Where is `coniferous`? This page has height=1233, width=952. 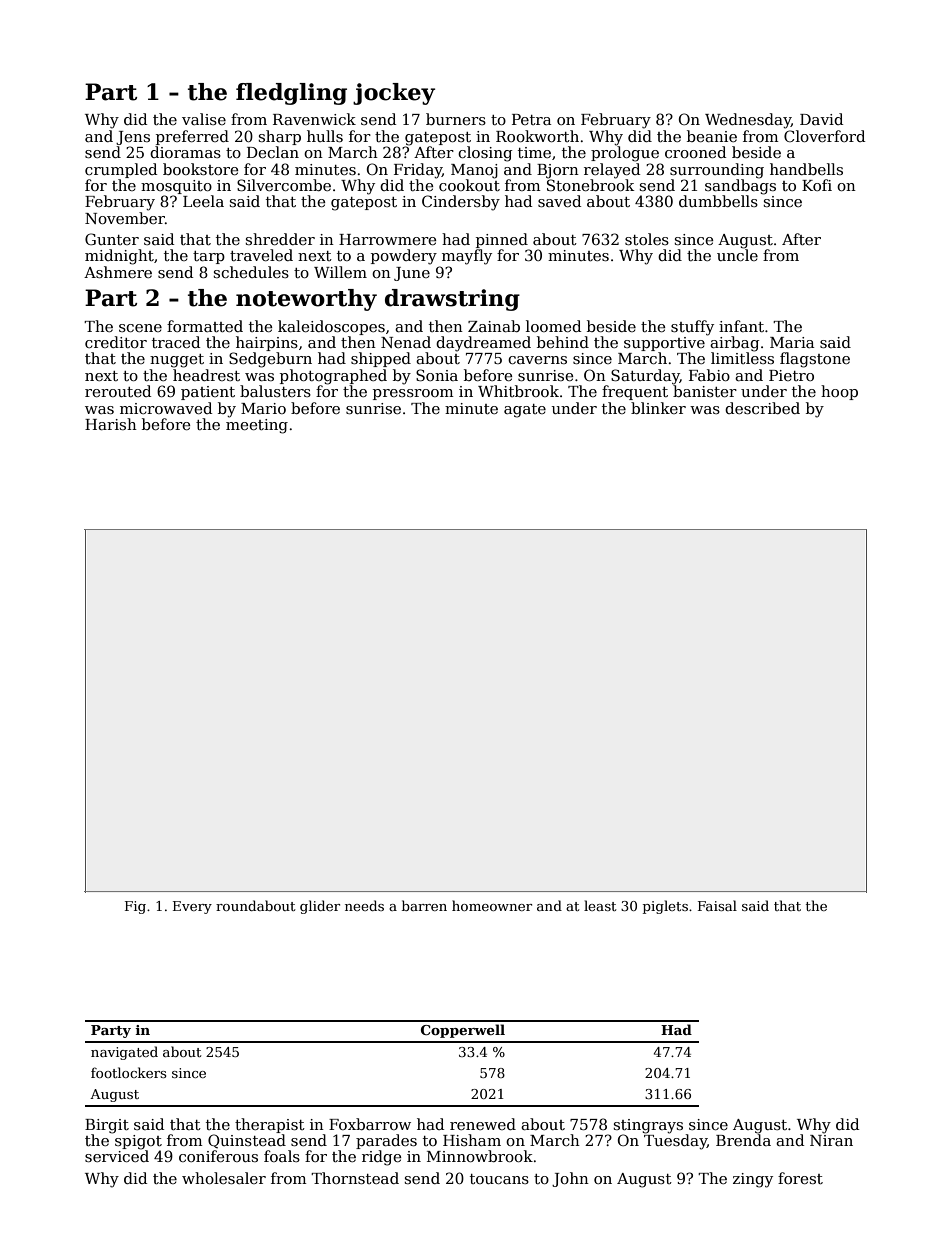 coniferous is located at coordinates (218, 1156).
